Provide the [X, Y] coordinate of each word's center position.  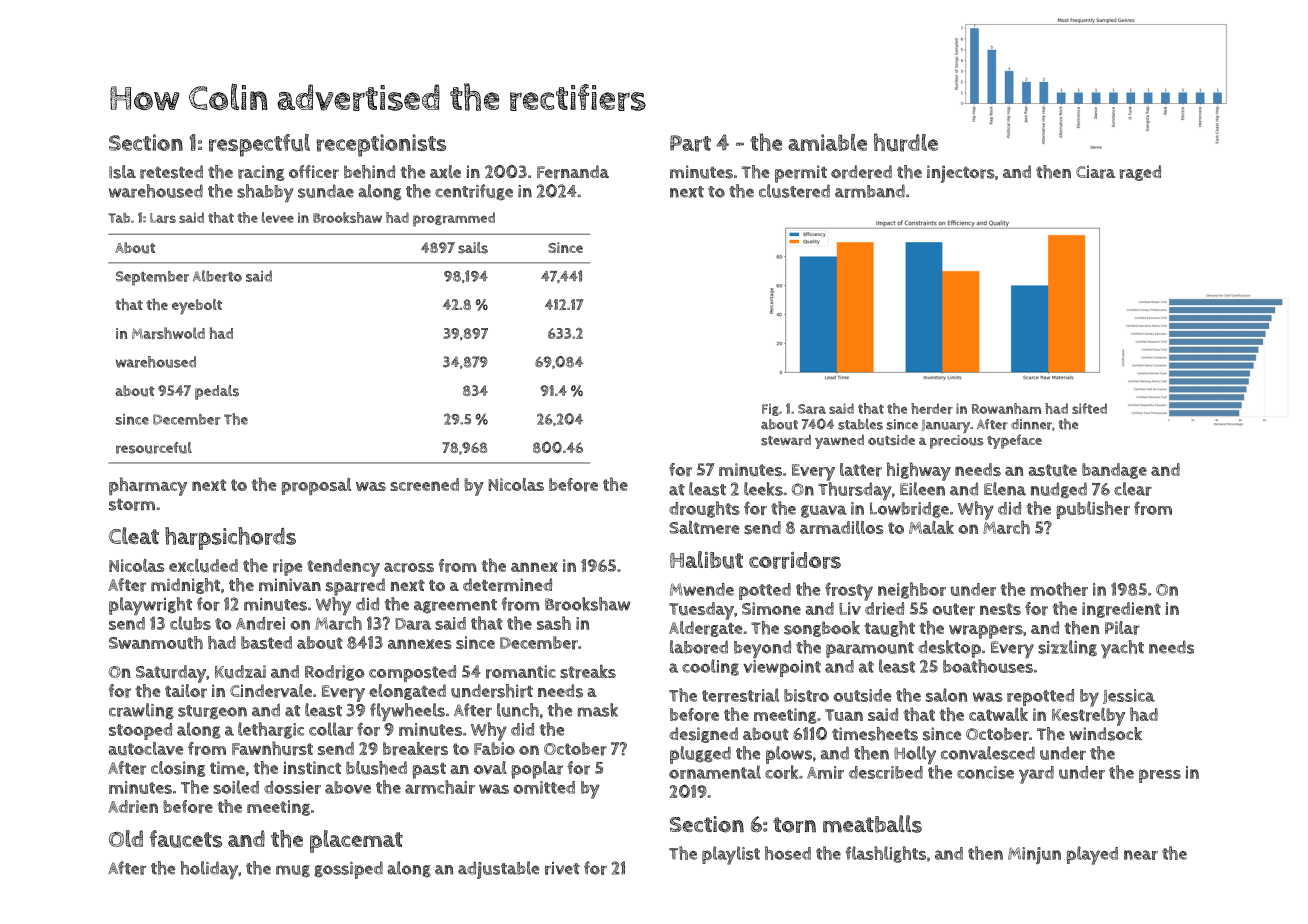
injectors [961, 174]
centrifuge [474, 192]
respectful [259, 145]
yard [1036, 775]
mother [1059, 589]
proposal [316, 487]
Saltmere [704, 527]
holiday [209, 870]
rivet [562, 868]
